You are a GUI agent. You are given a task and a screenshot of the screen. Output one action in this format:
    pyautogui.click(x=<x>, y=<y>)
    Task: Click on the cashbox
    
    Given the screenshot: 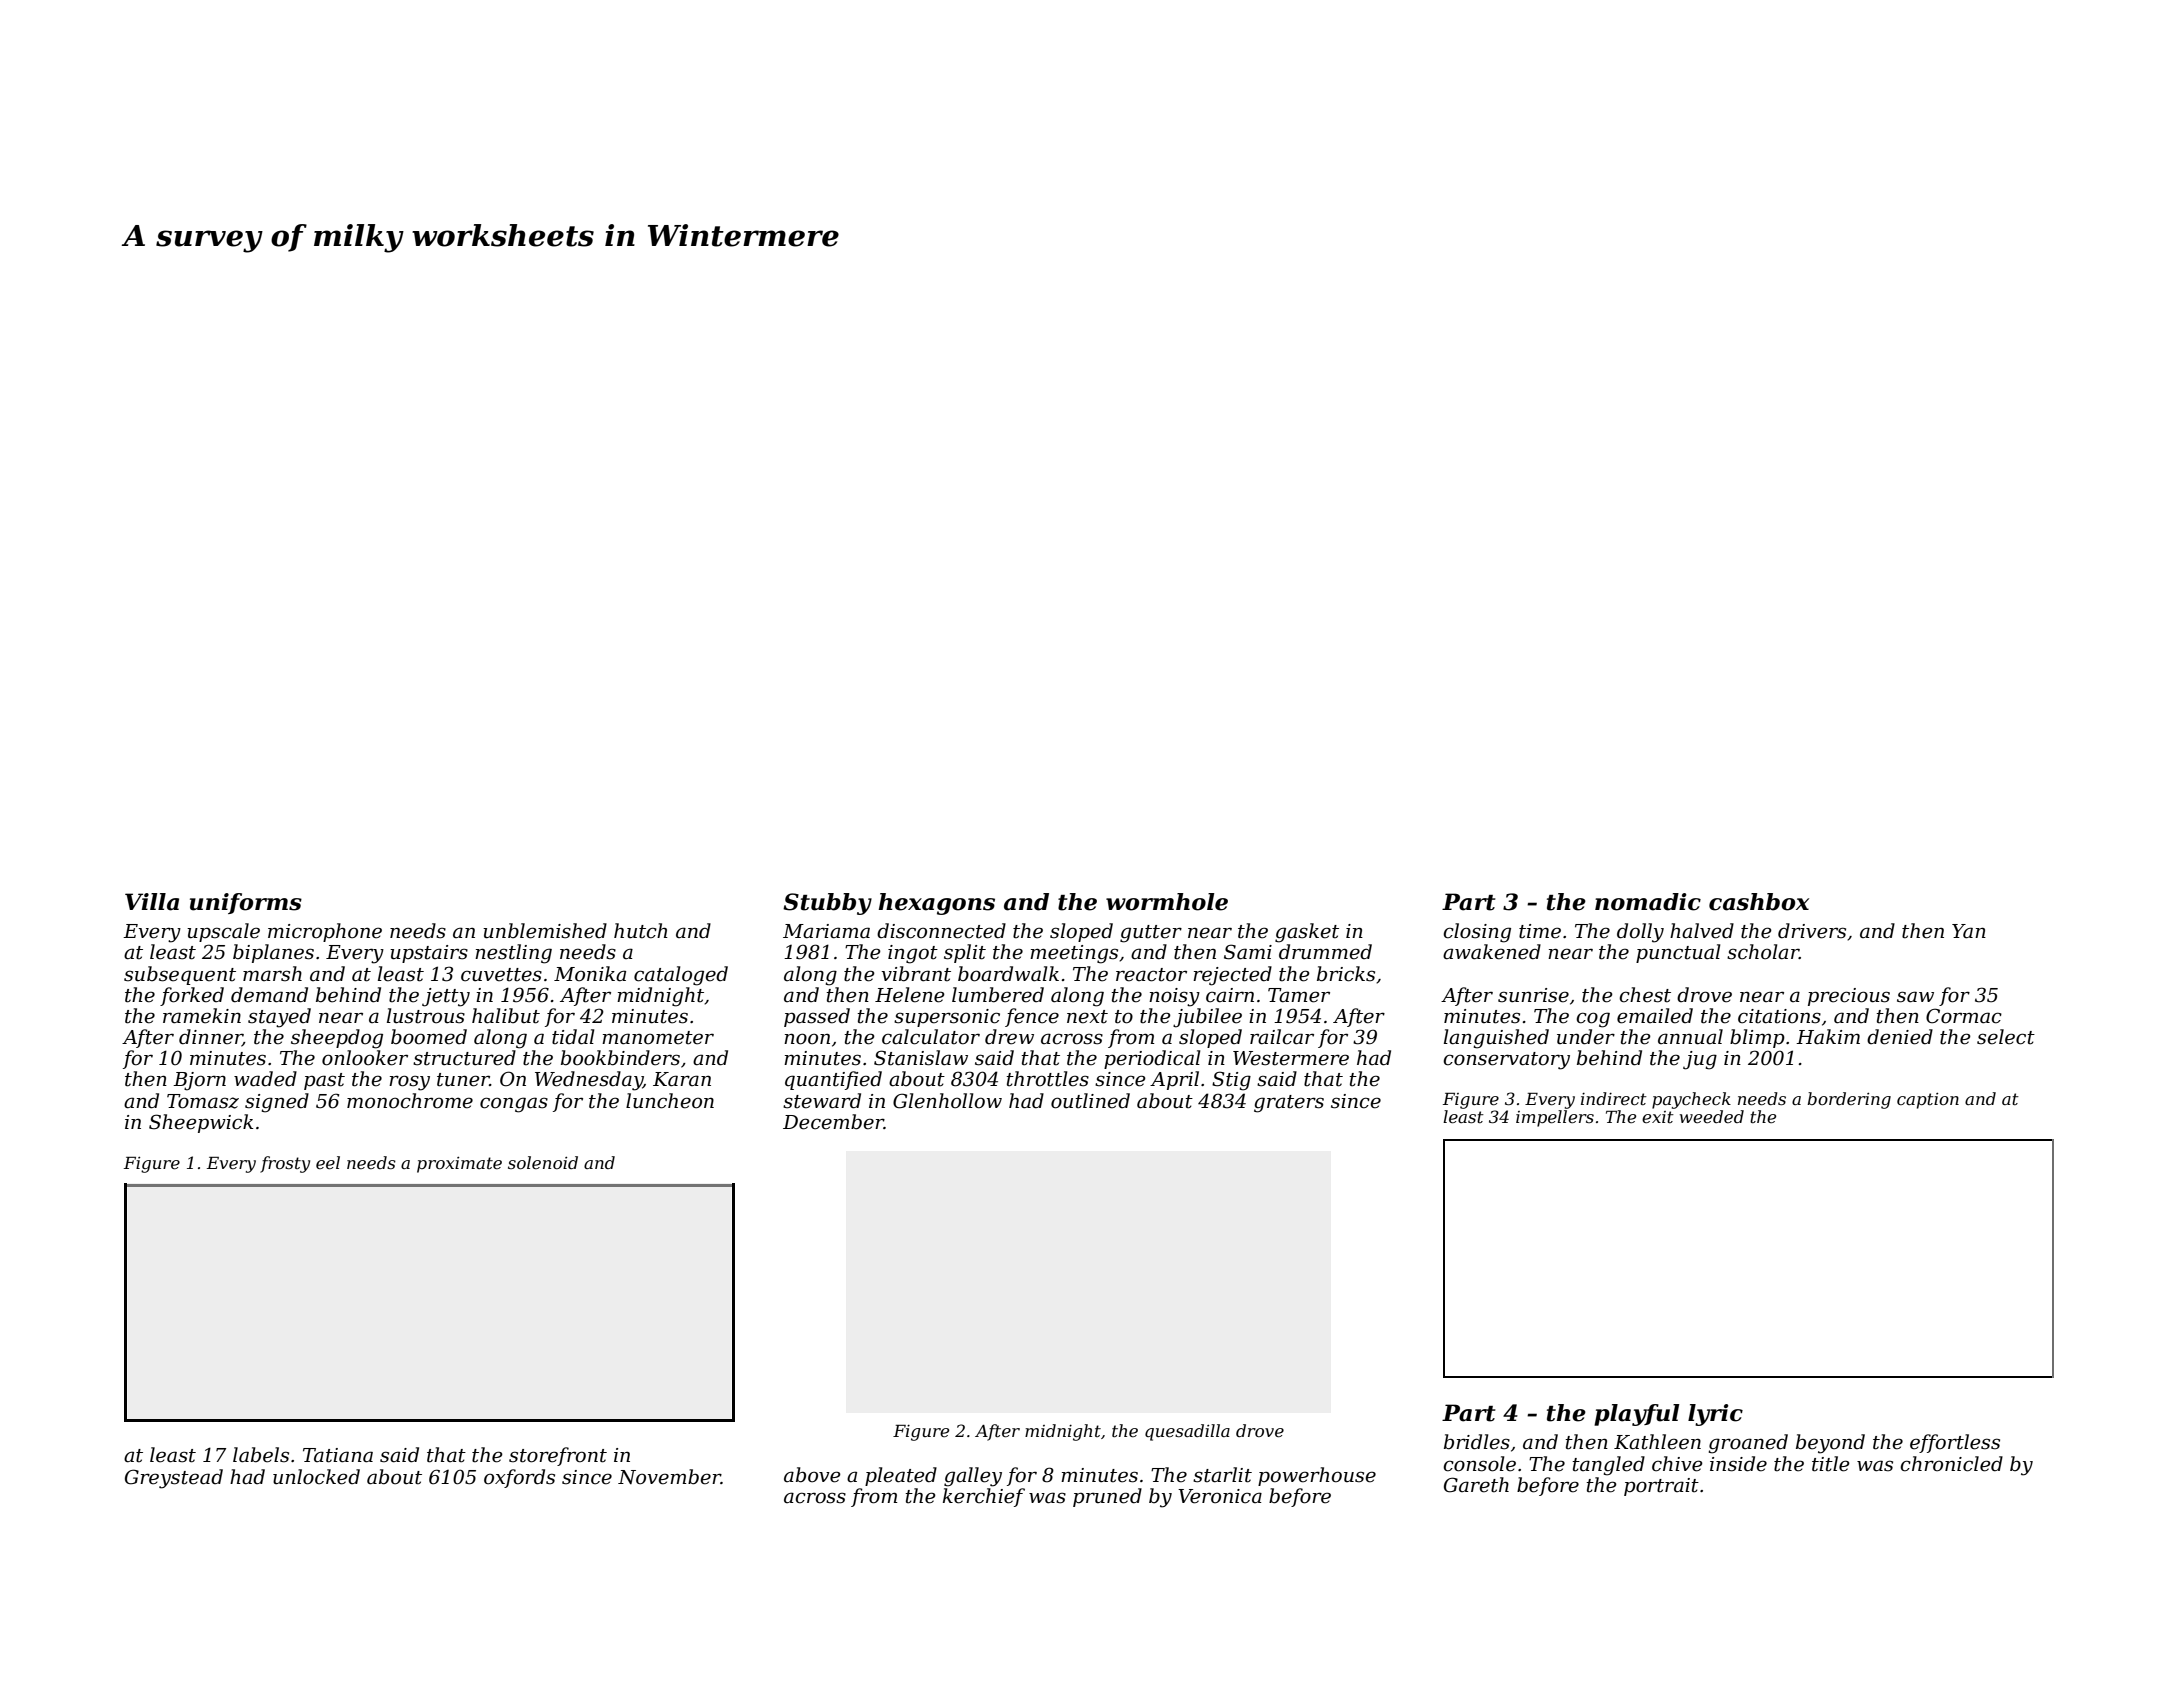 What is the action you would take?
    pyautogui.click(x=1759, y=902)
